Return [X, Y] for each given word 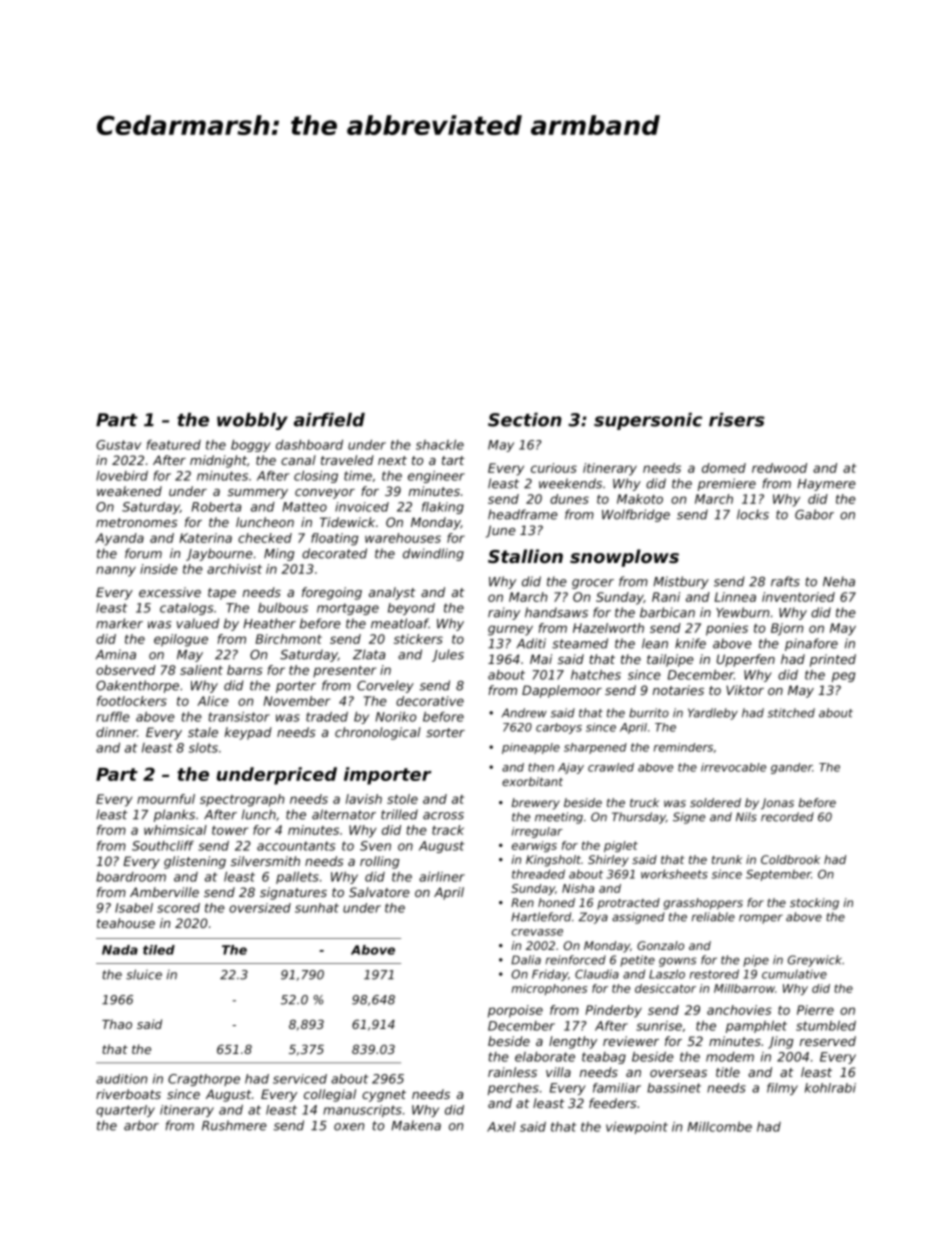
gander [791, 768]
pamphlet [756, 1026]
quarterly [125, 1111]
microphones [549, 989]
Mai [541, 659]
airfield [329, 420]
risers [737, 420]
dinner [116, 732]
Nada [120, 950]
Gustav [118, 445]
